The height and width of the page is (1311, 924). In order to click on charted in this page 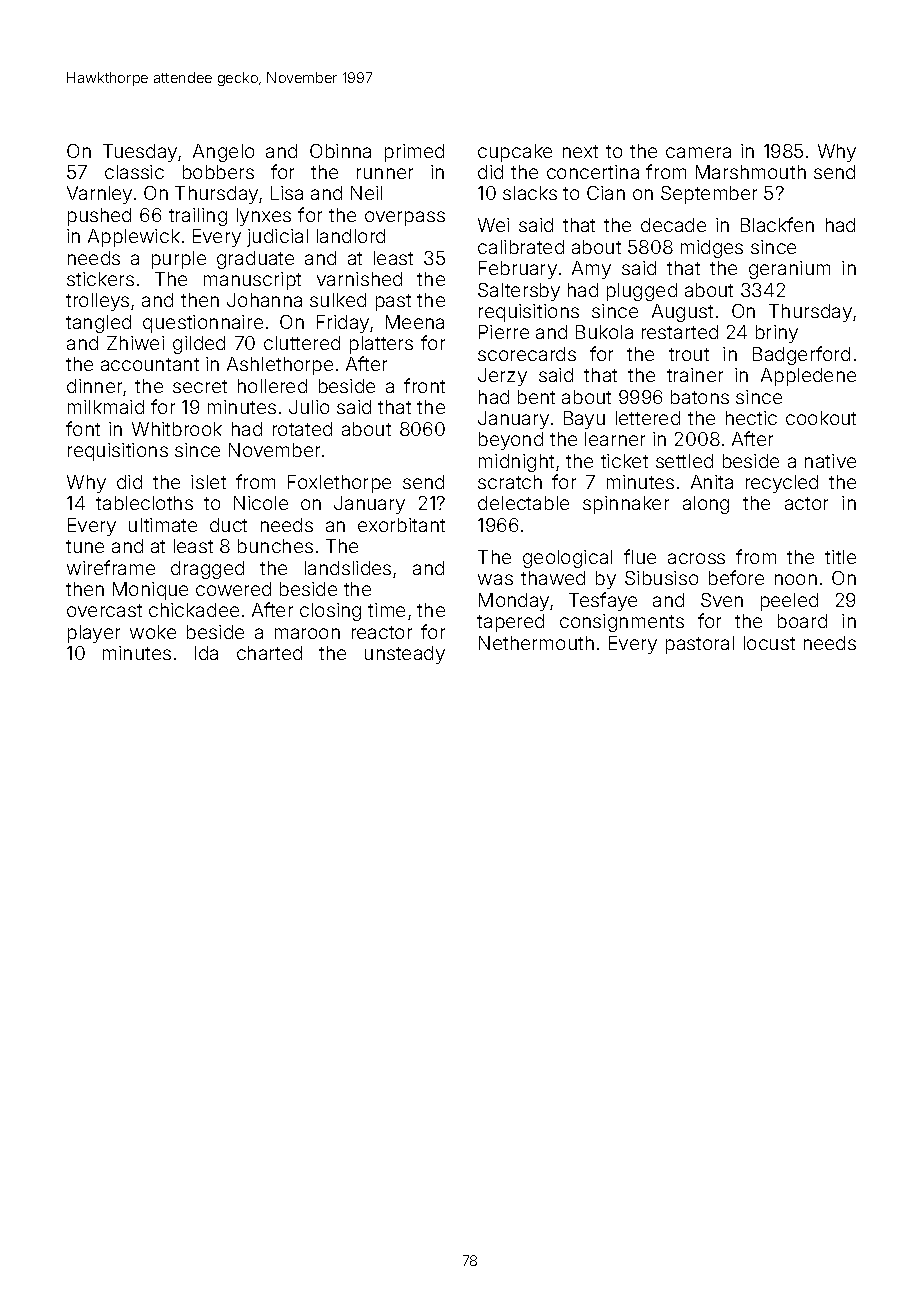, I will do `click(269, 653)`.
